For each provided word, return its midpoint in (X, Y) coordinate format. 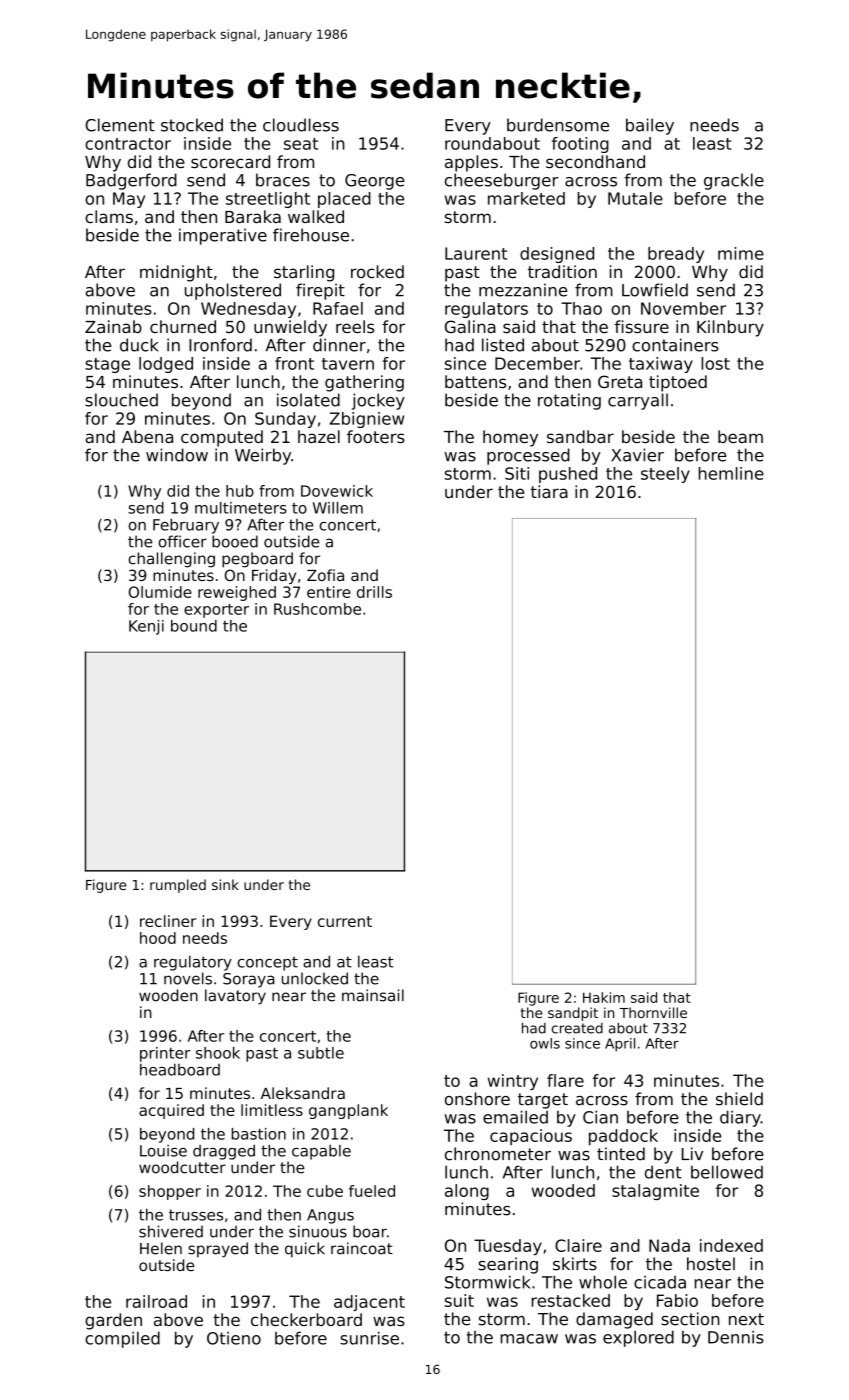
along (467, 1192)
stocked (192, 125)
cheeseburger (501, 181)
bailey (650, 126)
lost (715, 363)
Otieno (234, 1338)
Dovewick (337, 491)
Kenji (146, 627)
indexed (731, 1245)
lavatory (235, 997)
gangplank (348, 1111)
